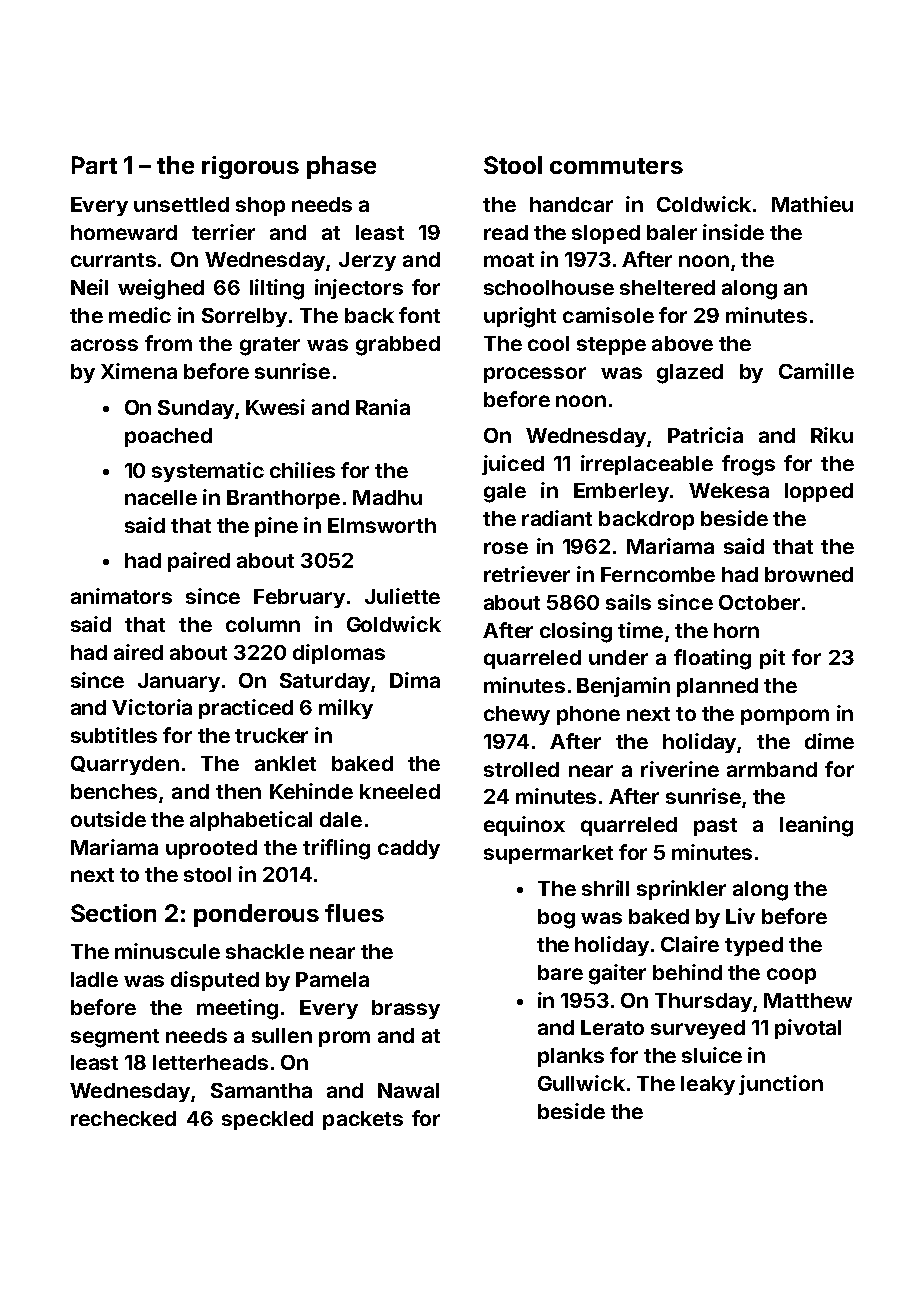 The width and height of the page is (924, 1311). What do you see at coordinates (387, 497) in the page?
I see `Madhu` at bounding box center [387, 497].
